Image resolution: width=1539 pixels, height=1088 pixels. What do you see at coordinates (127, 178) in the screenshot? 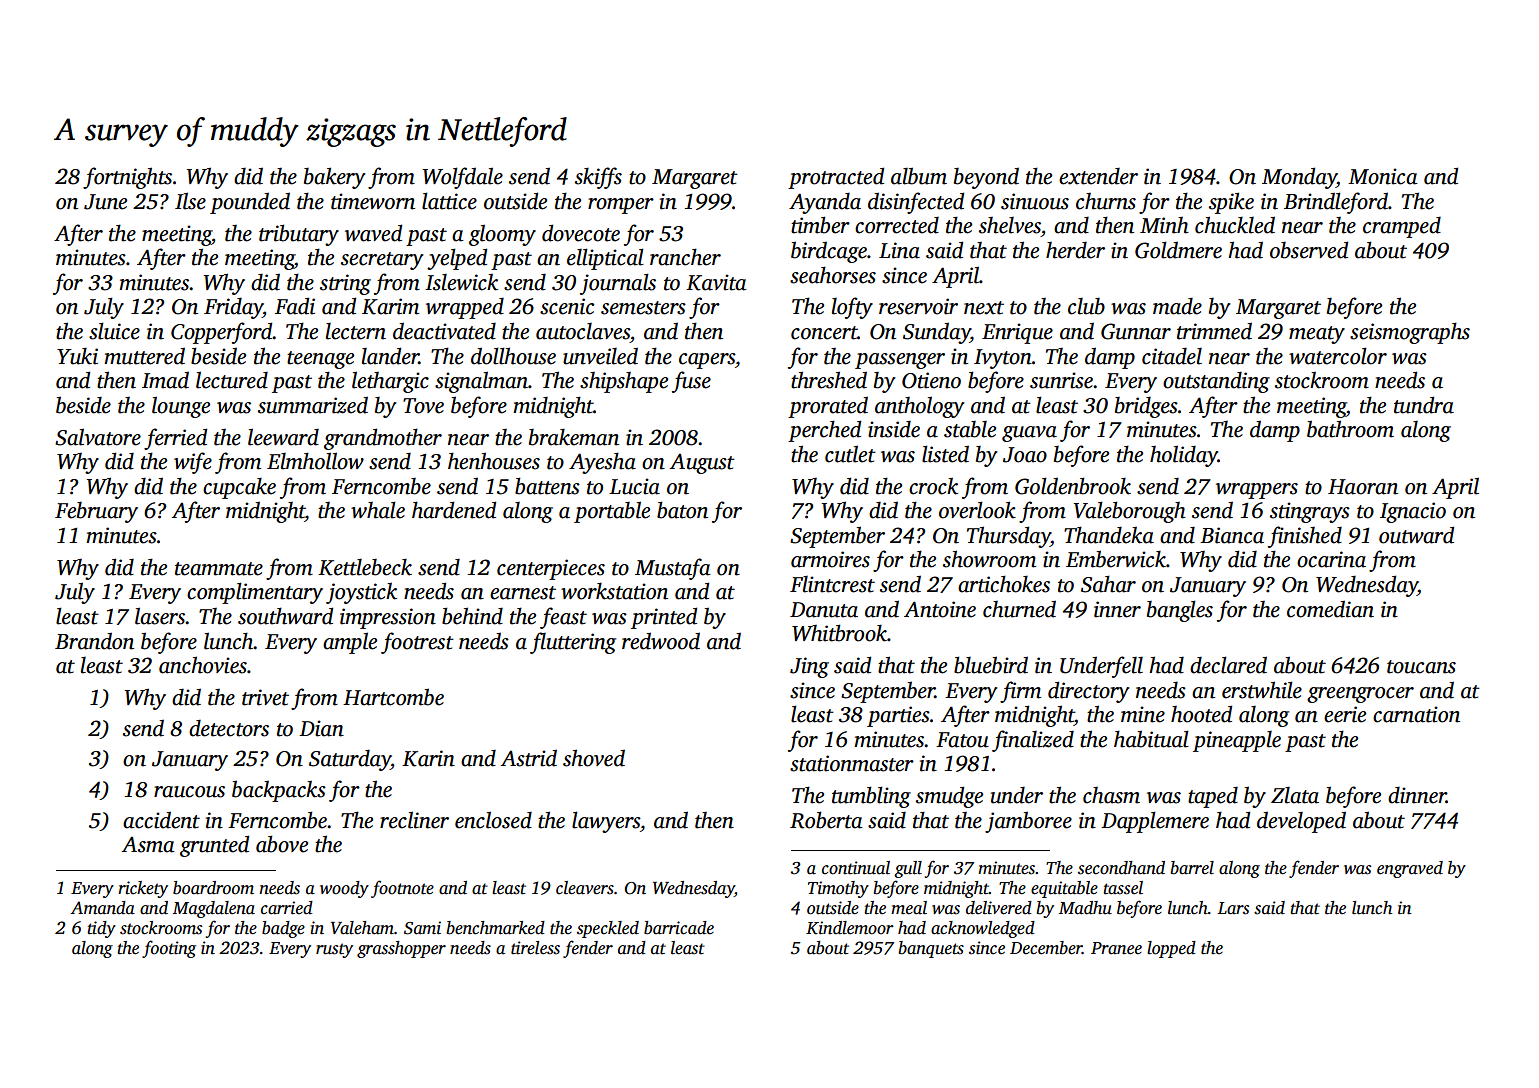
I see `fortnights` at bounding box center [127, 178].
